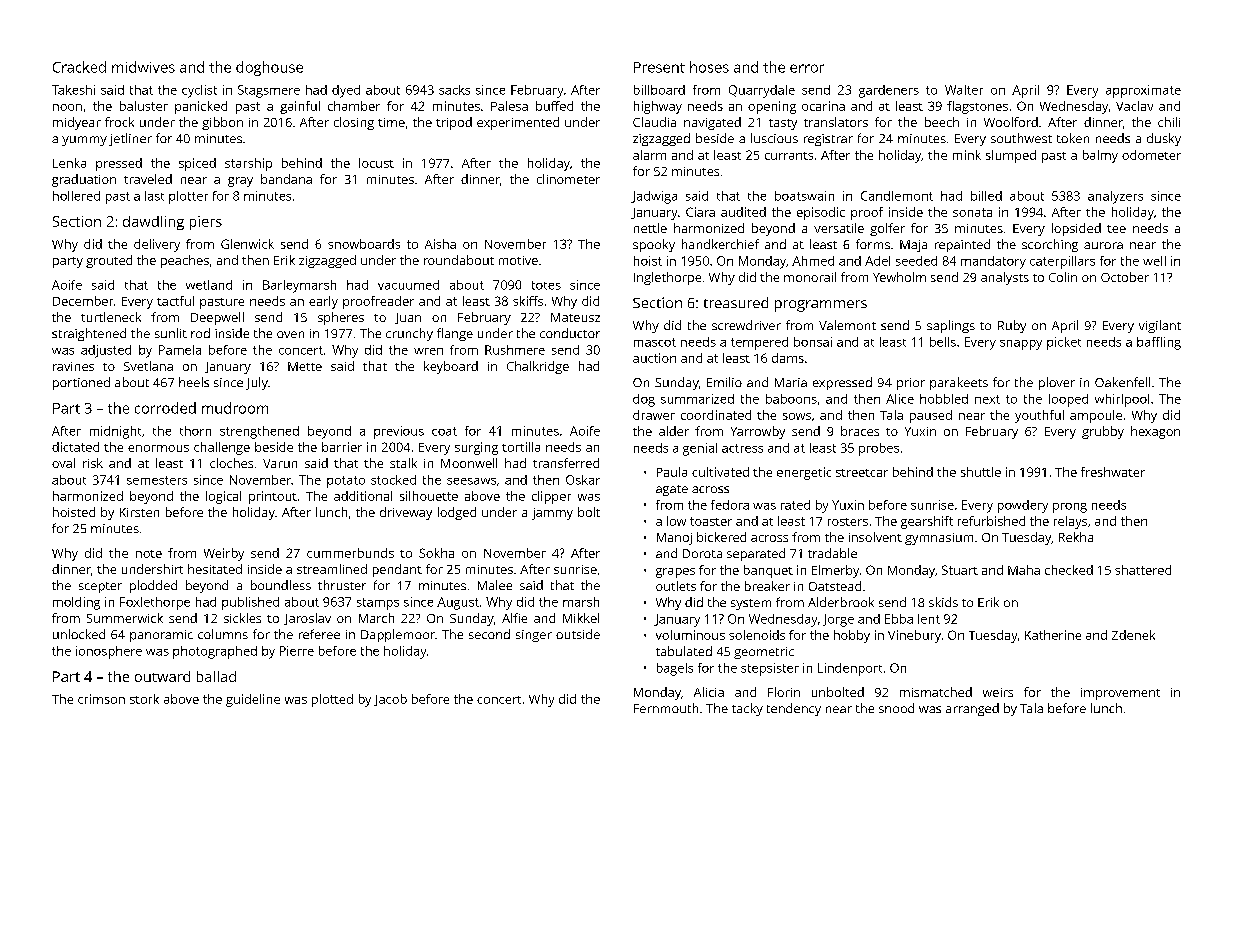  What do you see at coordinates (354, 123) in the document?
I see `closing` at bounding box center [354, 123].
